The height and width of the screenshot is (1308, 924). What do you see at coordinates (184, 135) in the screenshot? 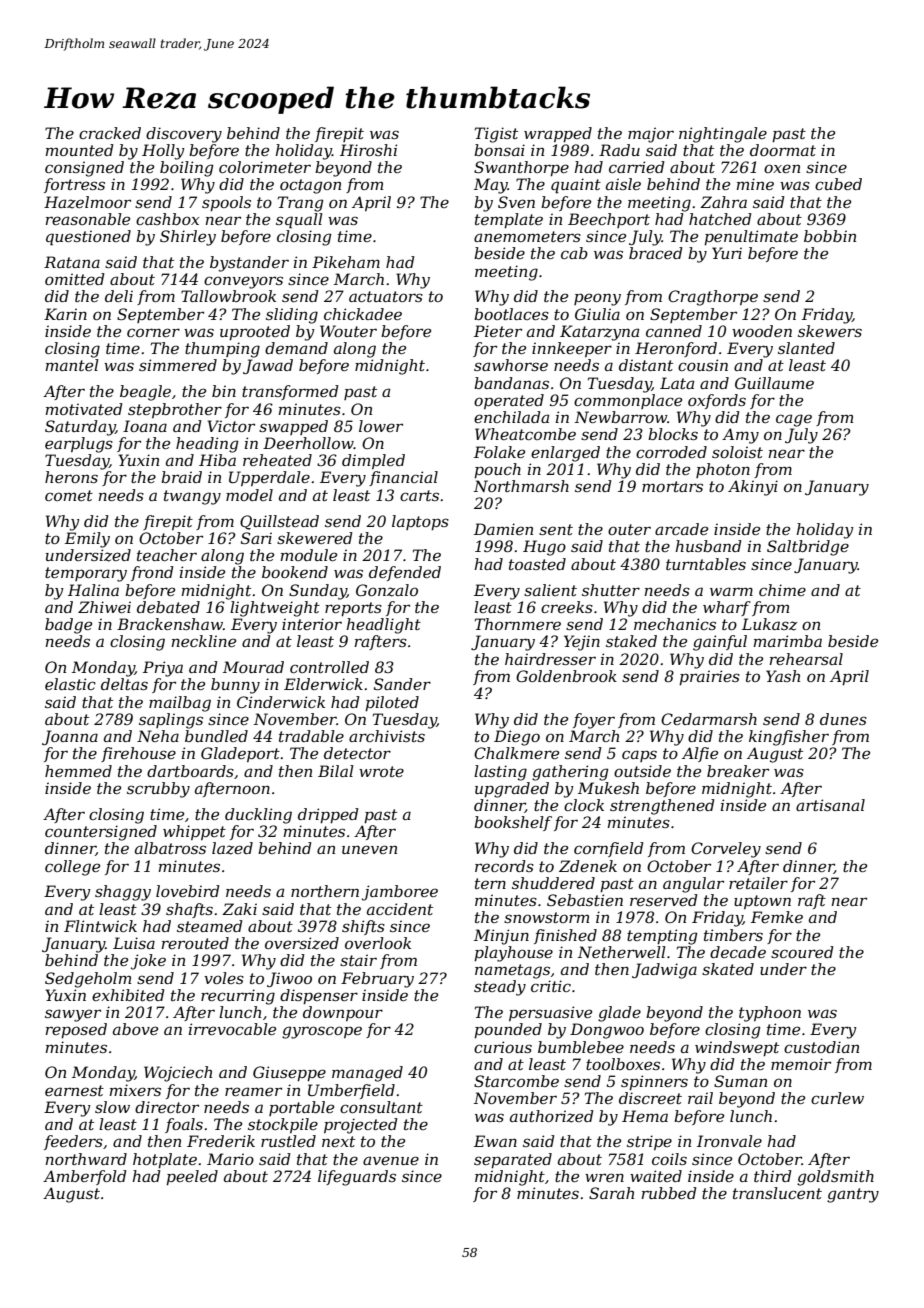
I see `discovery` at bounding box center [184, 135].
